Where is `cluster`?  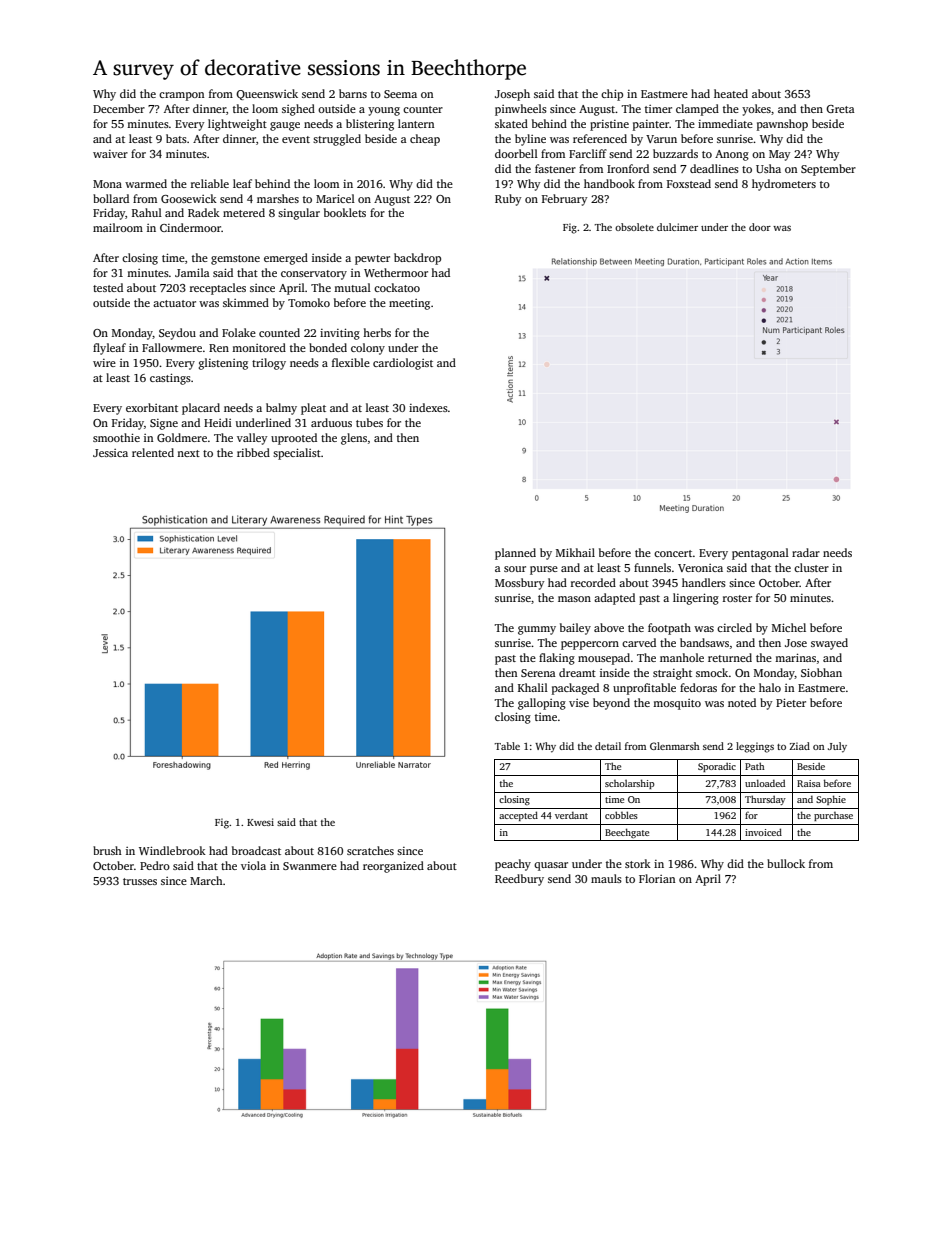
cluster is located at coordinates (811, 567).
